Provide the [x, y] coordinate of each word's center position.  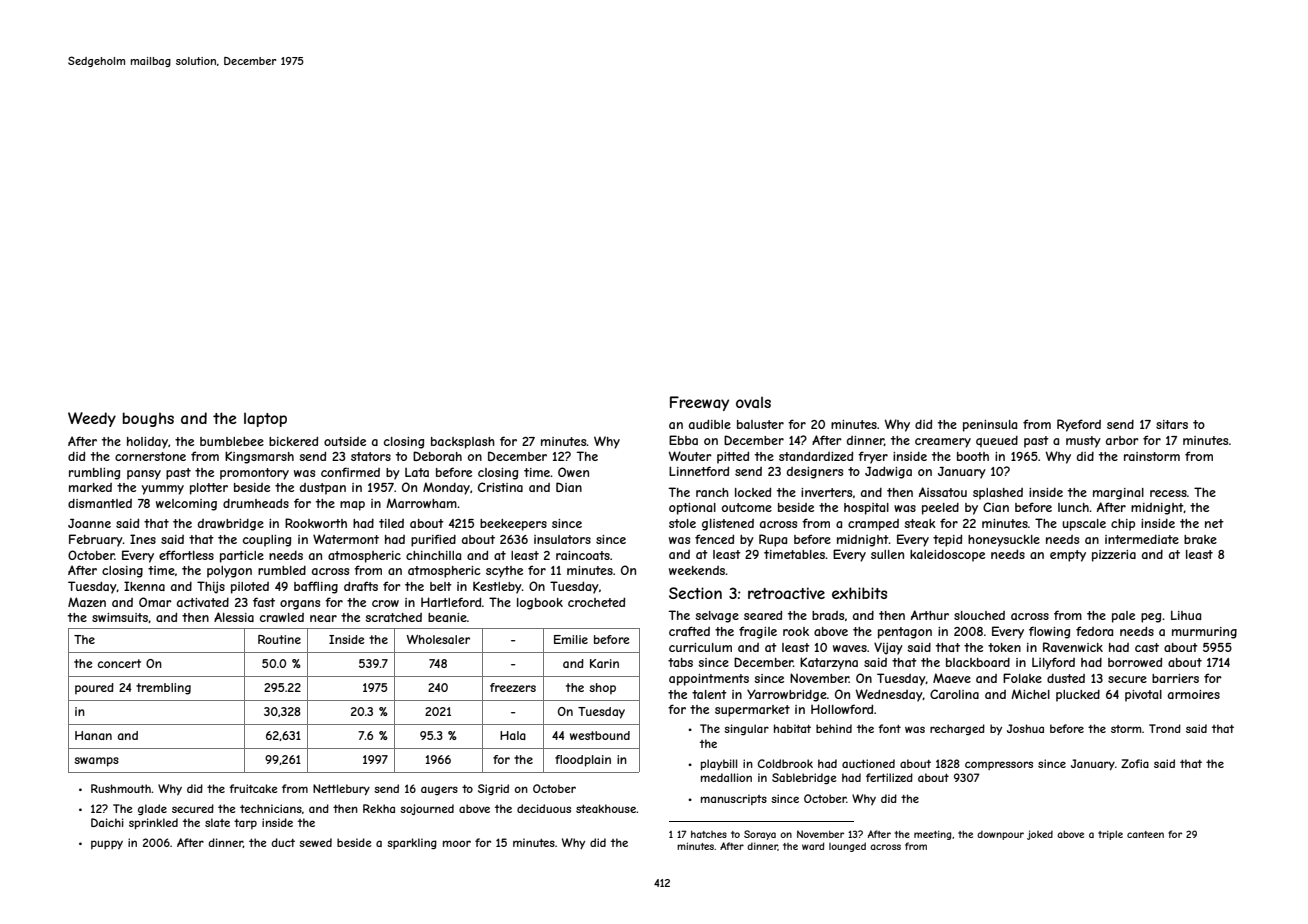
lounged [847, 847]
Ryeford [1079, 425]
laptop [265, 420]
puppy [107, 844]
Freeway [699, 403]
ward [813, 846]
